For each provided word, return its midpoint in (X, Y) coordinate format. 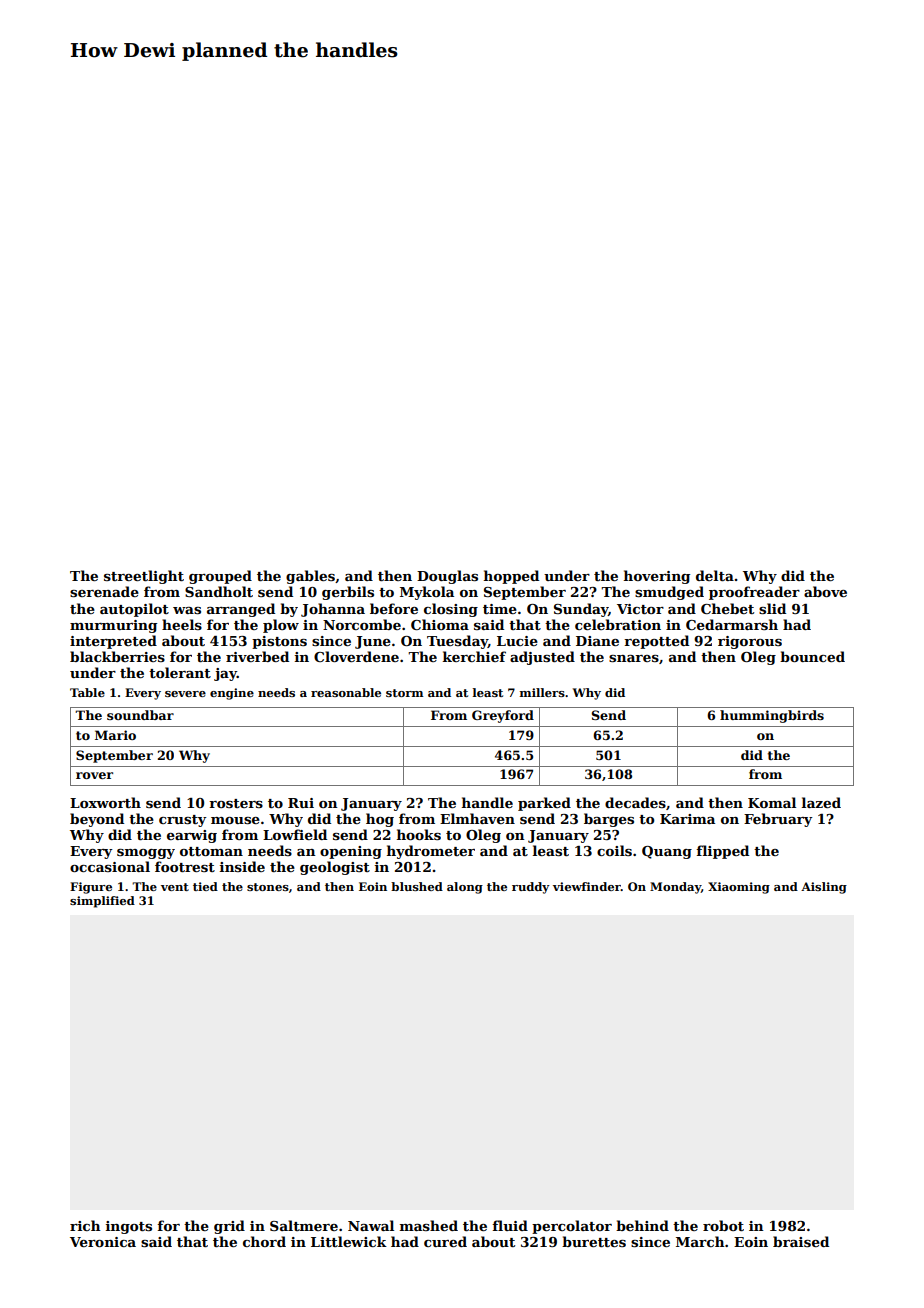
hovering (657, 577)
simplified (102, 902)
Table (87, 692)
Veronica (103, 1242)
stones (268, 887)
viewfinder (587, 886)
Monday (675, 888)
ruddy (531, 888)
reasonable (346, 692)
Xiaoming (739, 888)
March (700, 1241)
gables (310, 577)
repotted (656, 642)
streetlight (144, 577)
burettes (594, 1241)
